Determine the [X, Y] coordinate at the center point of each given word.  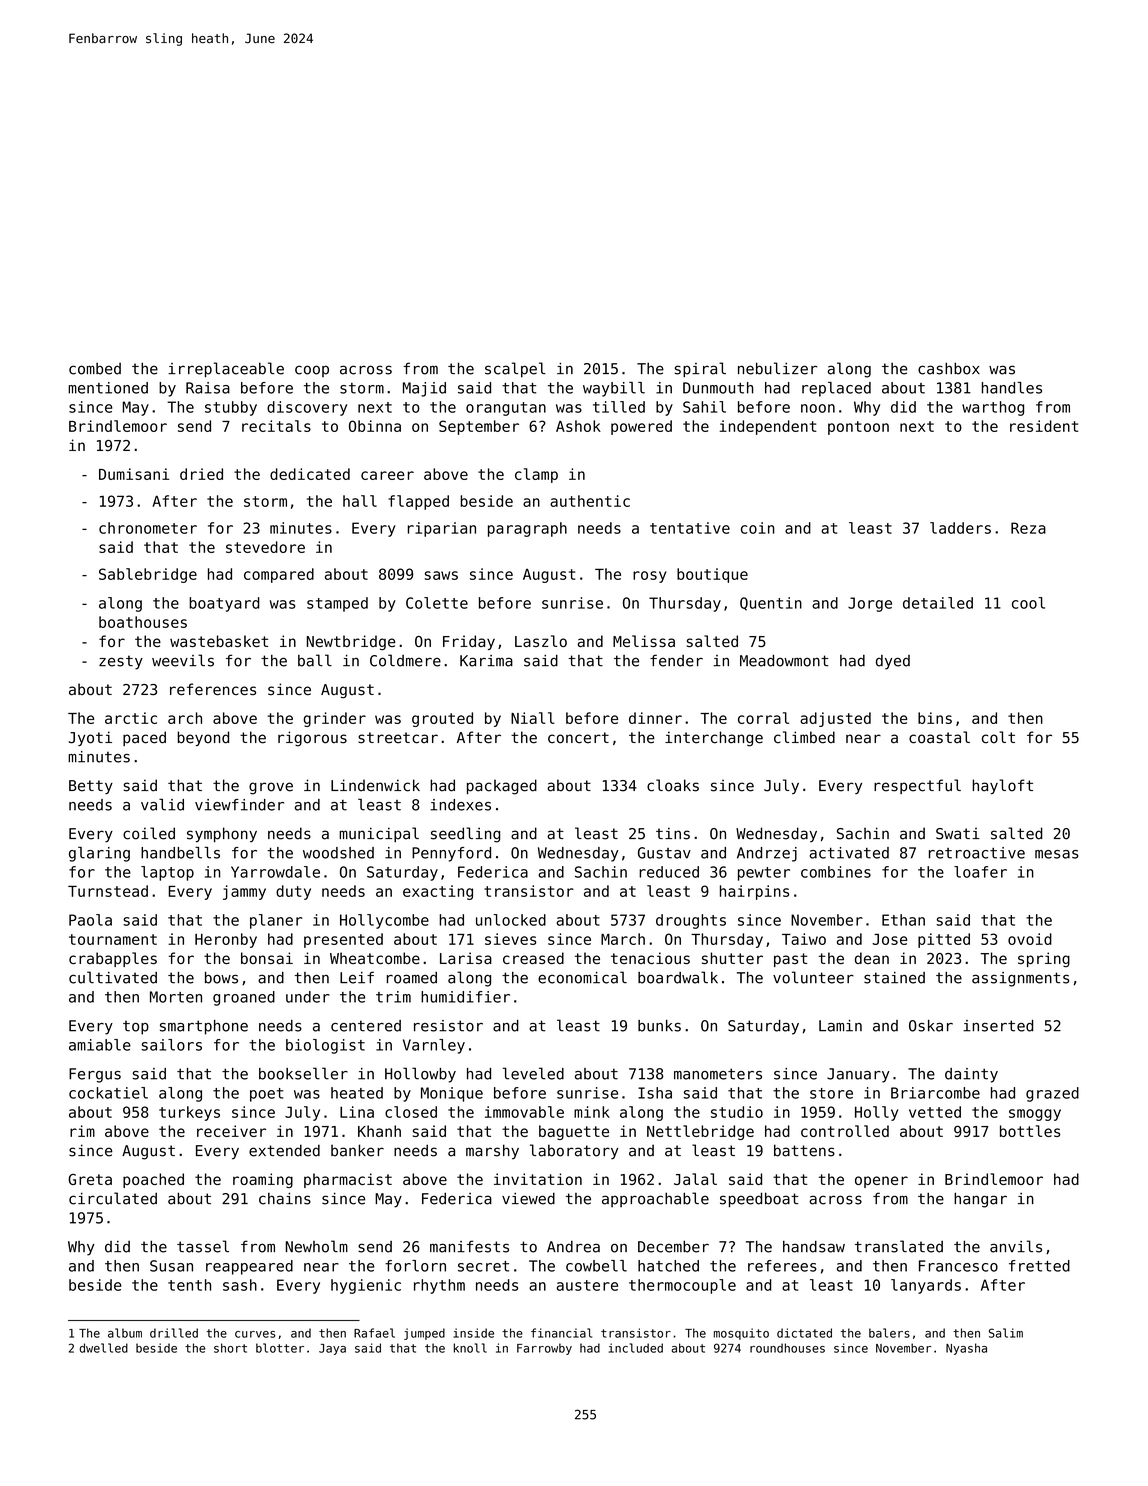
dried [201, 474]
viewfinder [239, 805]
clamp [536, 475]
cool [1028, 603]
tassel [203, 1246]
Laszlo [541, 641]
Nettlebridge [700, 1132]
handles [1012, 388]
